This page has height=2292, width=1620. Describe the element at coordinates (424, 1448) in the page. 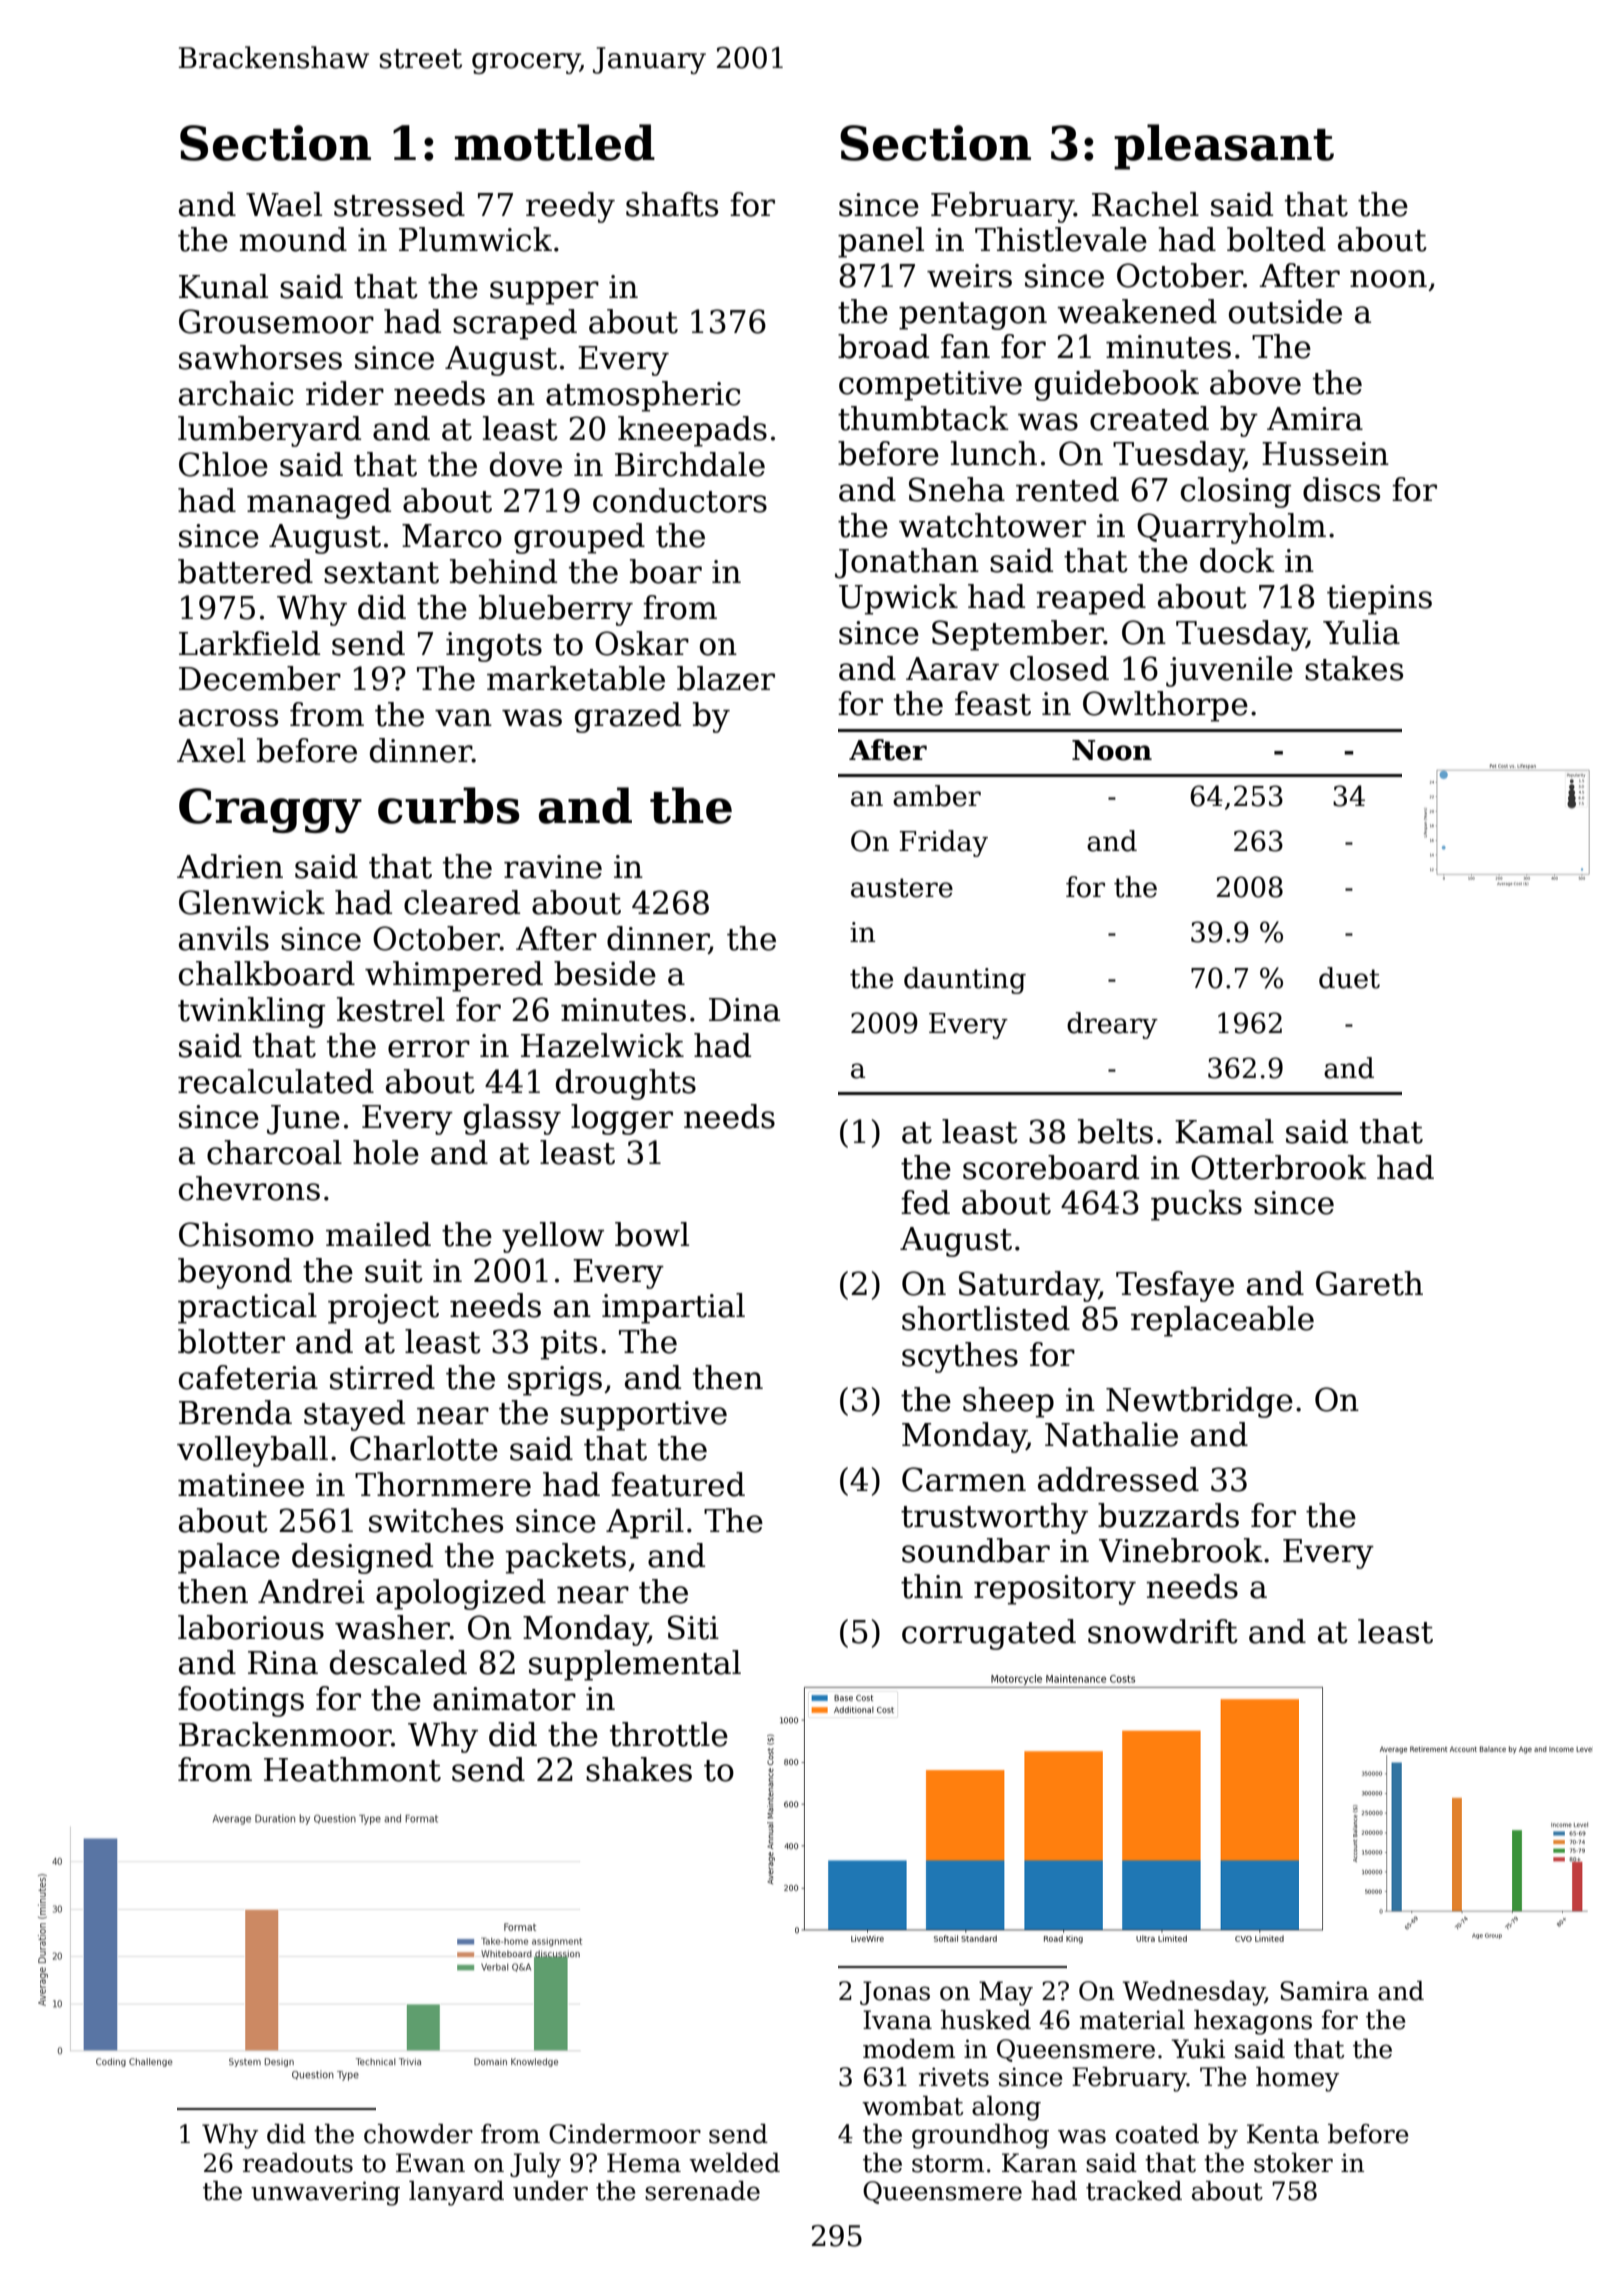

I see `Charlotte` at that location.
